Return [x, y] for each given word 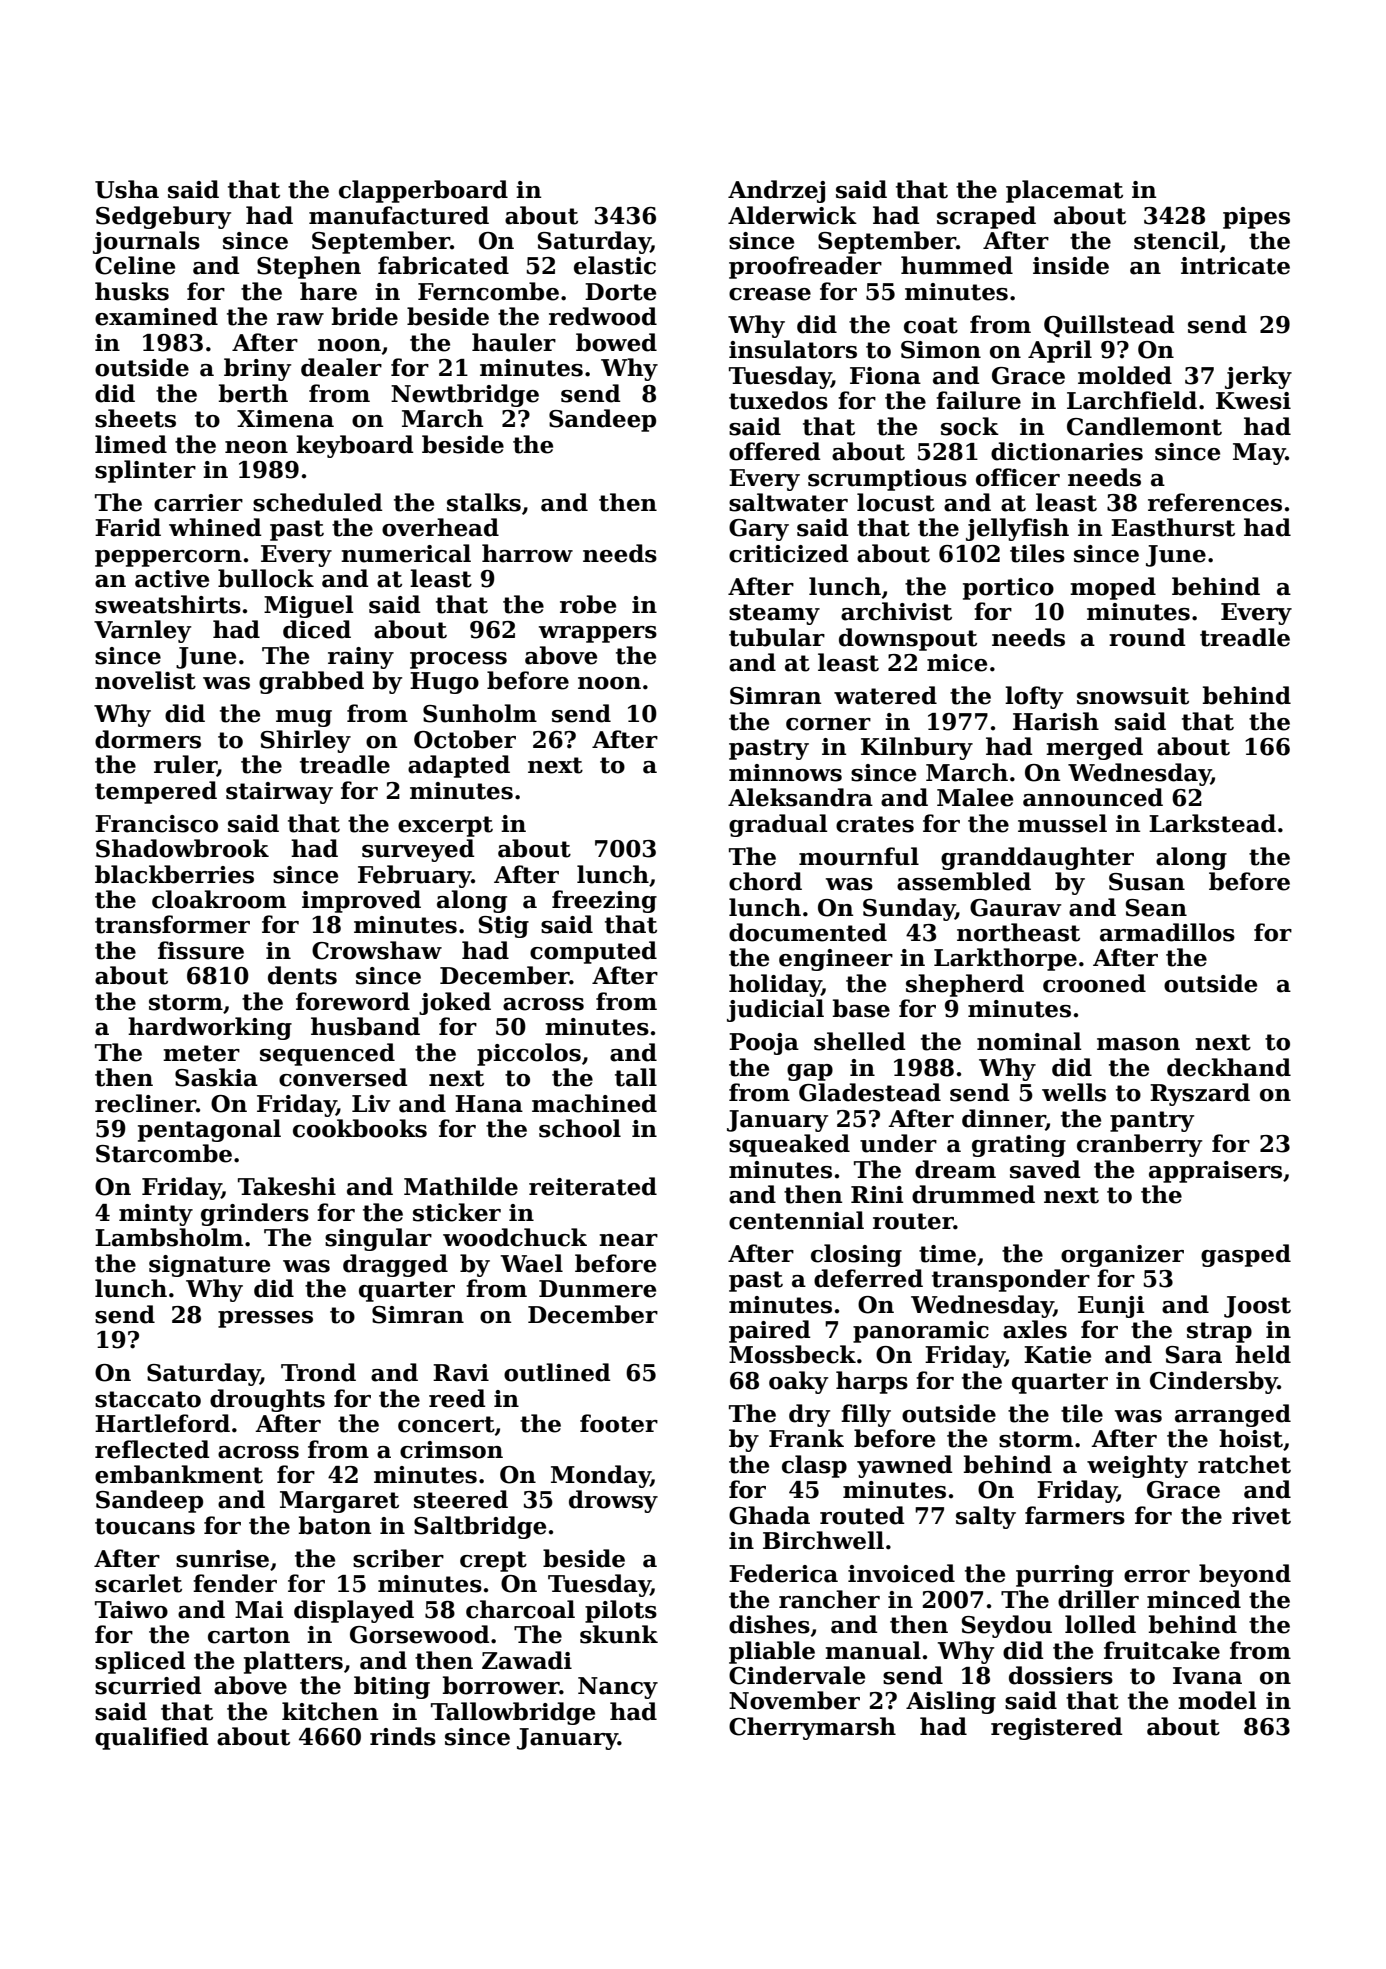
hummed [957, 265]
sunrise [222, 1559]
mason [1138, 1044]
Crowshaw [377, 950]
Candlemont [1144, 426]
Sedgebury [163, 217]
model [1217, 1700]
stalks [484, 502]
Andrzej [776, 191]
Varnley [142, 631]
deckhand [1229, 1067]
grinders [255, 1214]
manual [873, 1650]
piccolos [529, 1054]
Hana [489, 1104]
